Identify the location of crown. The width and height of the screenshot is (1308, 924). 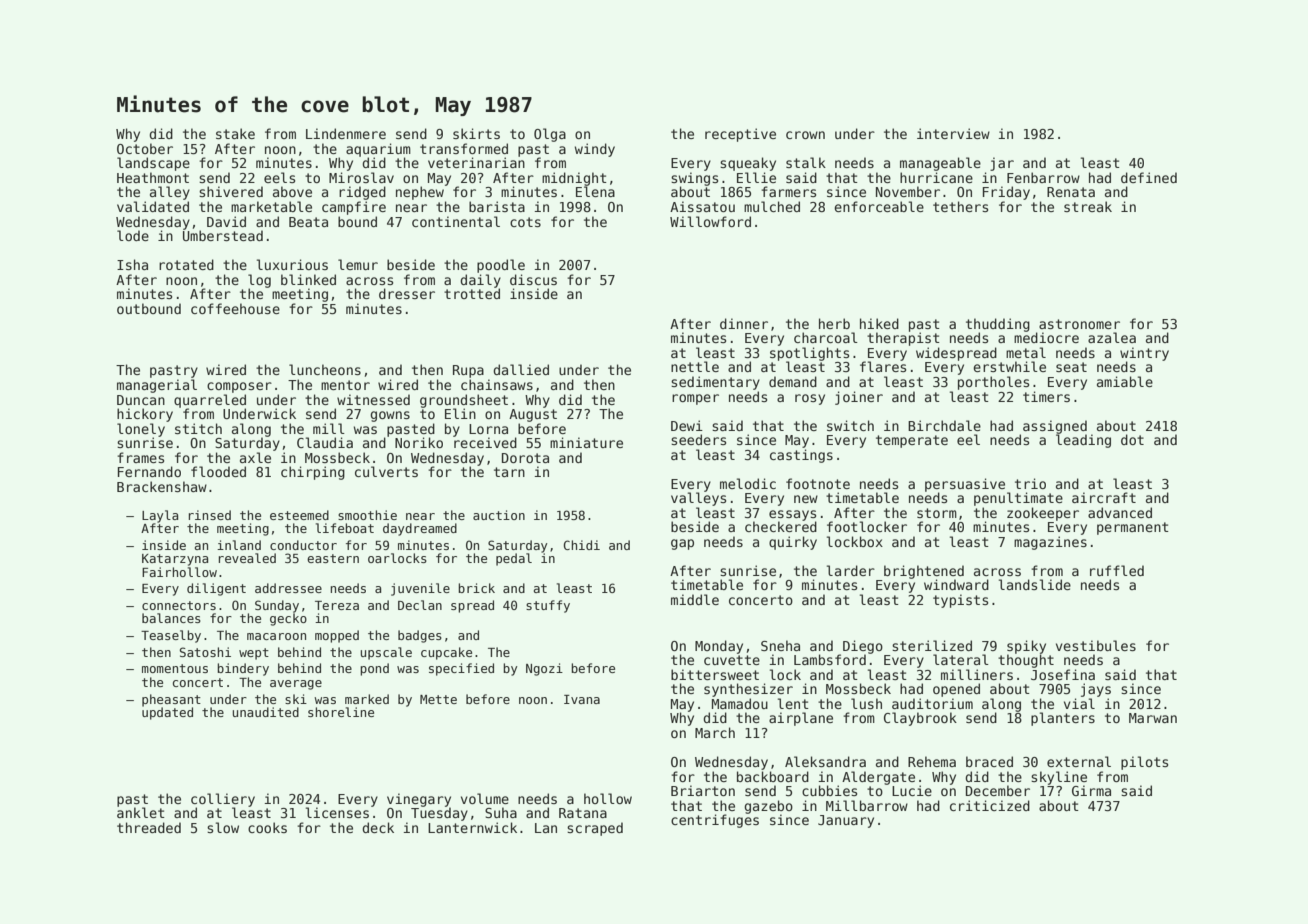
(805, 135).
